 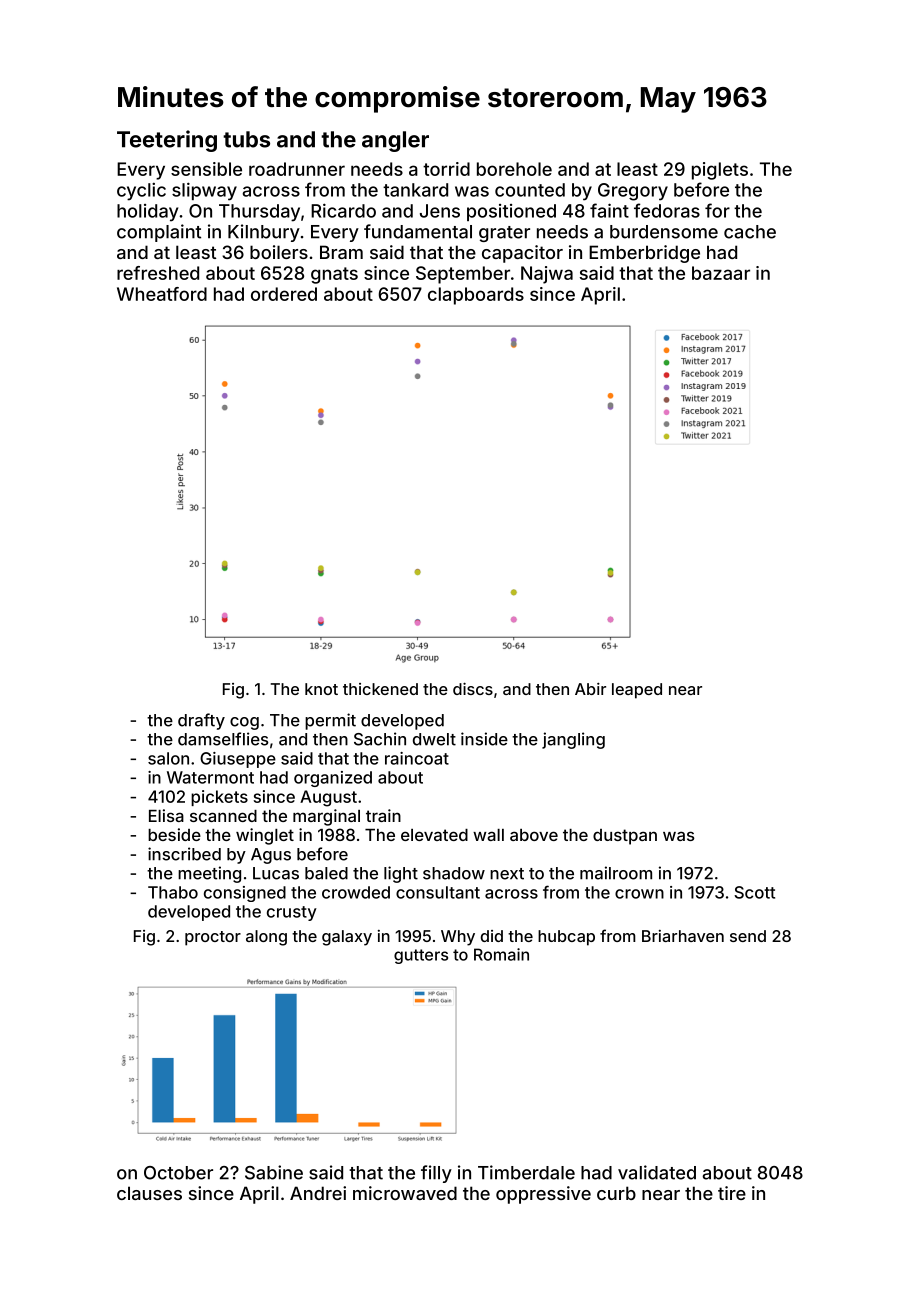 What do you see at coordinates (573, 740) in the screenshot?
I see `jangling` at bounding box center [573, 740].
